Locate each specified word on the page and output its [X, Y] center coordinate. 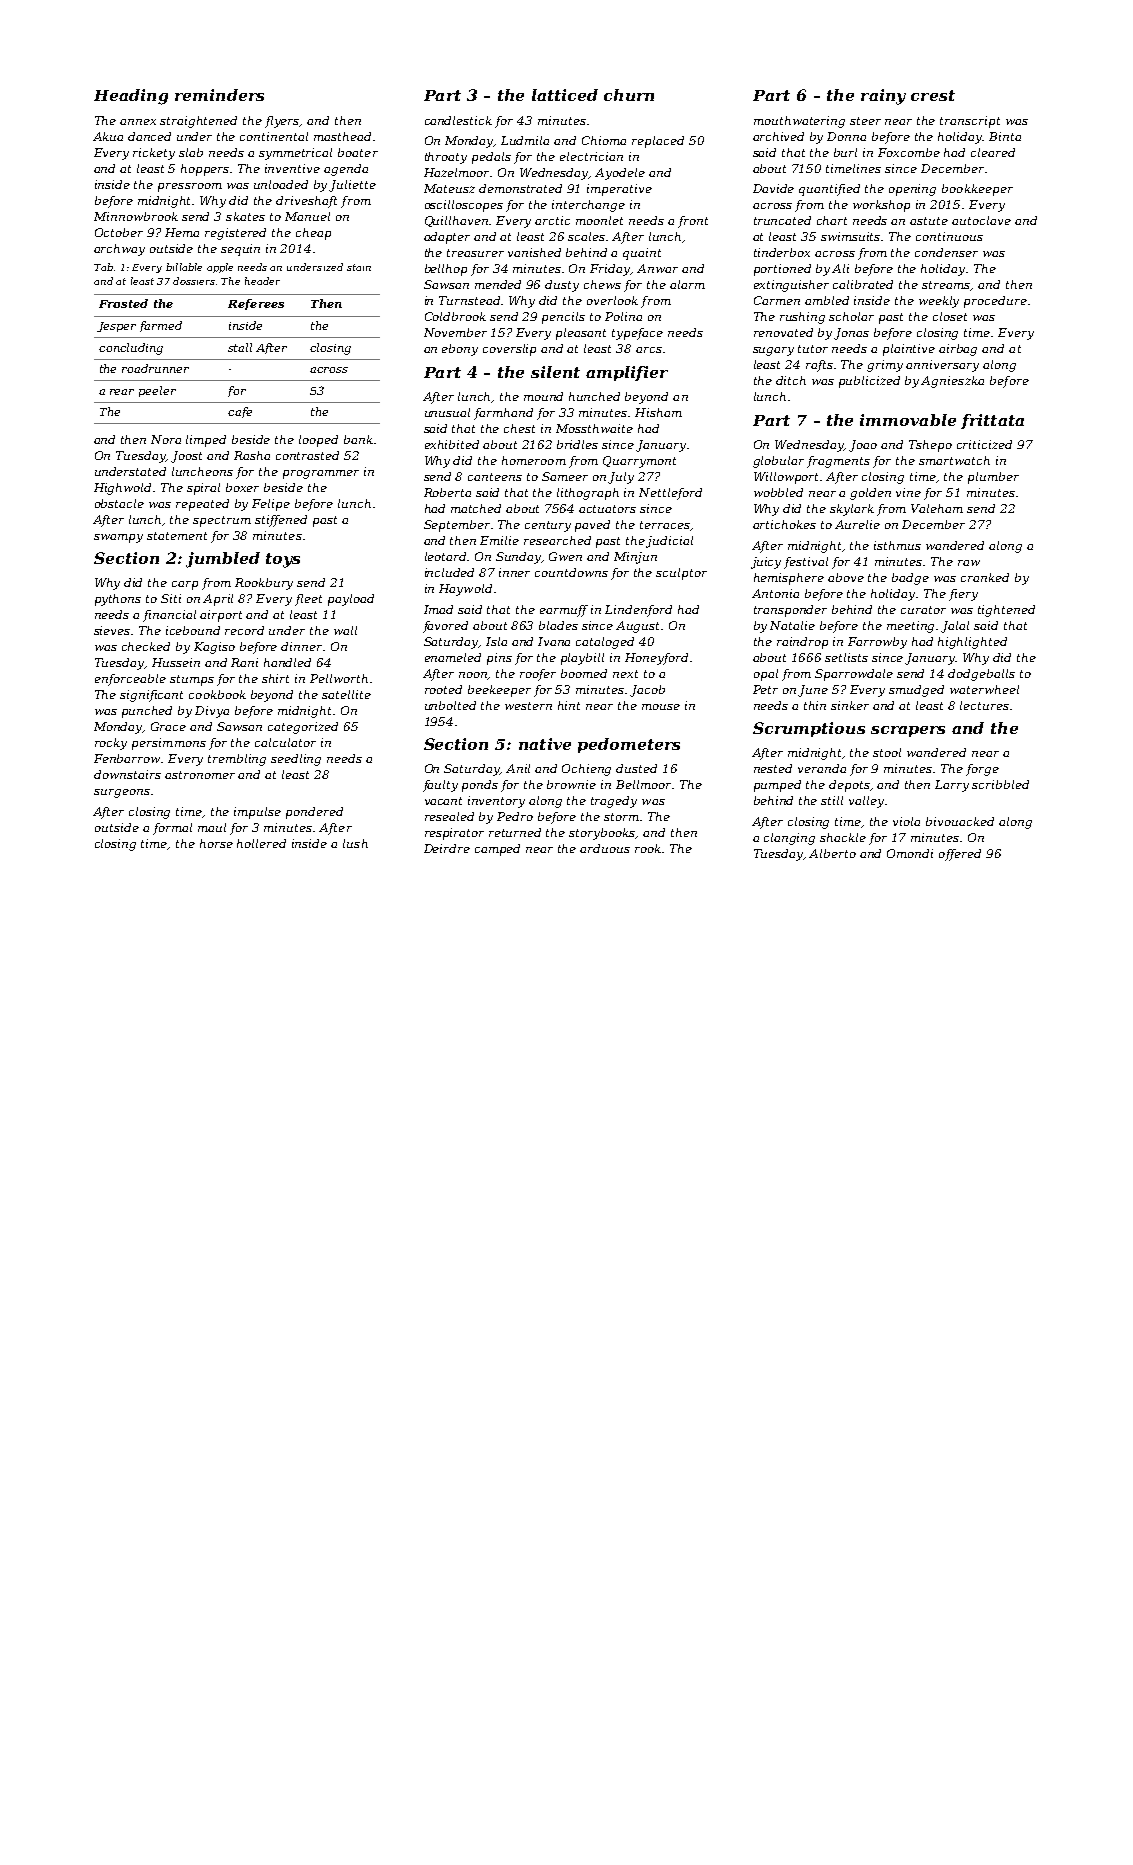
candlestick [458, 120]
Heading [131, 97]
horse [216, 843]
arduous [605, 848]
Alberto [832, 853]
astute [929, 221]
